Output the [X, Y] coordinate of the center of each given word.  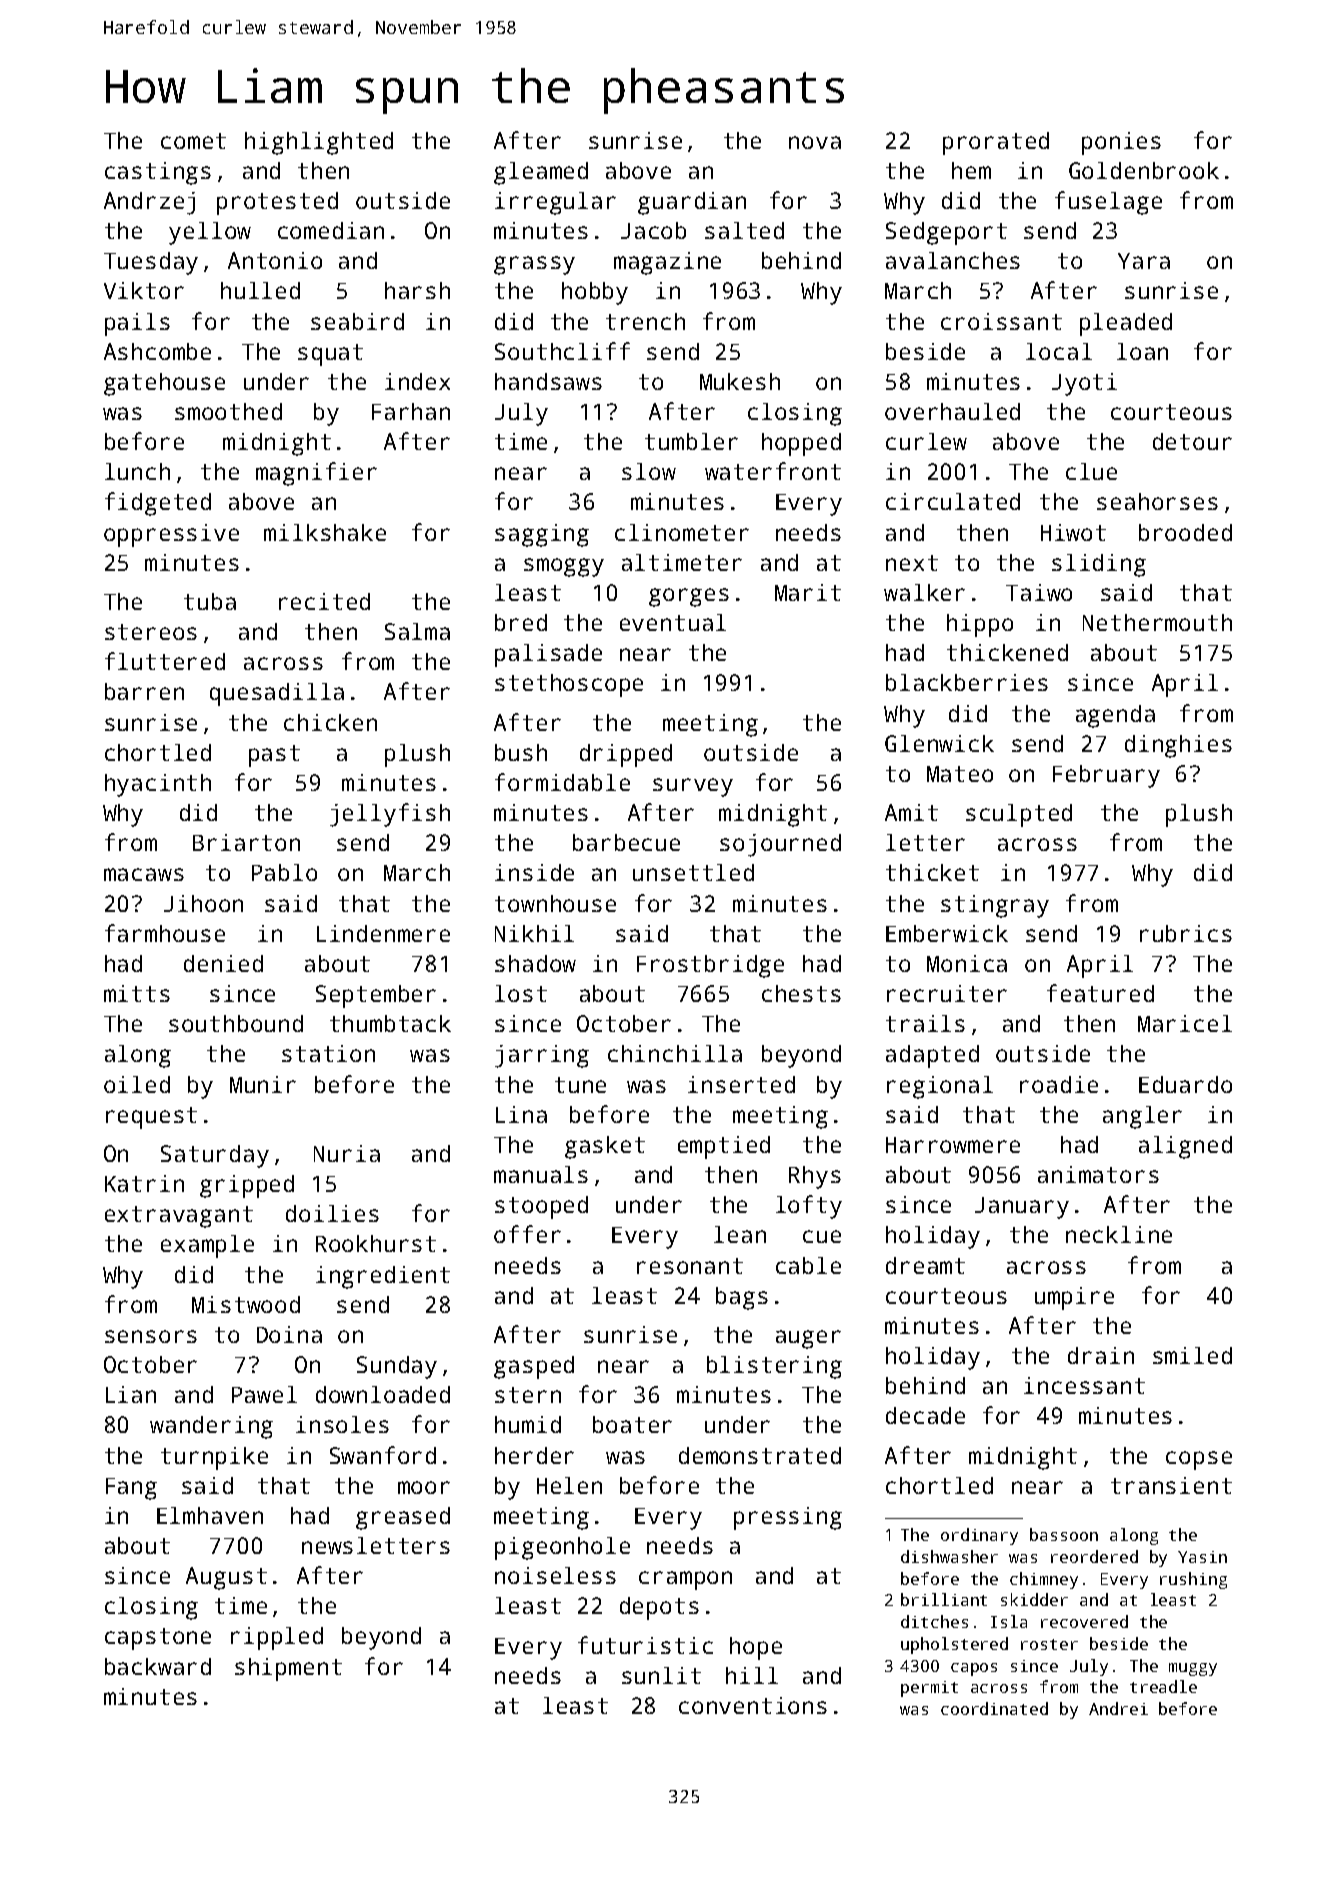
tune [580, 1085]
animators [1098, 1174]
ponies [1121, 143]
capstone [158, 1639]
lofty [809, 1207]
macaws [144, 874]
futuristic [645, 1645]
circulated [953, 501]
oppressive [171, 535]
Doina [289, 1334]
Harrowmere [953, 1145]
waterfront [773, 471]
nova [815, 142]
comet [193, 141]
